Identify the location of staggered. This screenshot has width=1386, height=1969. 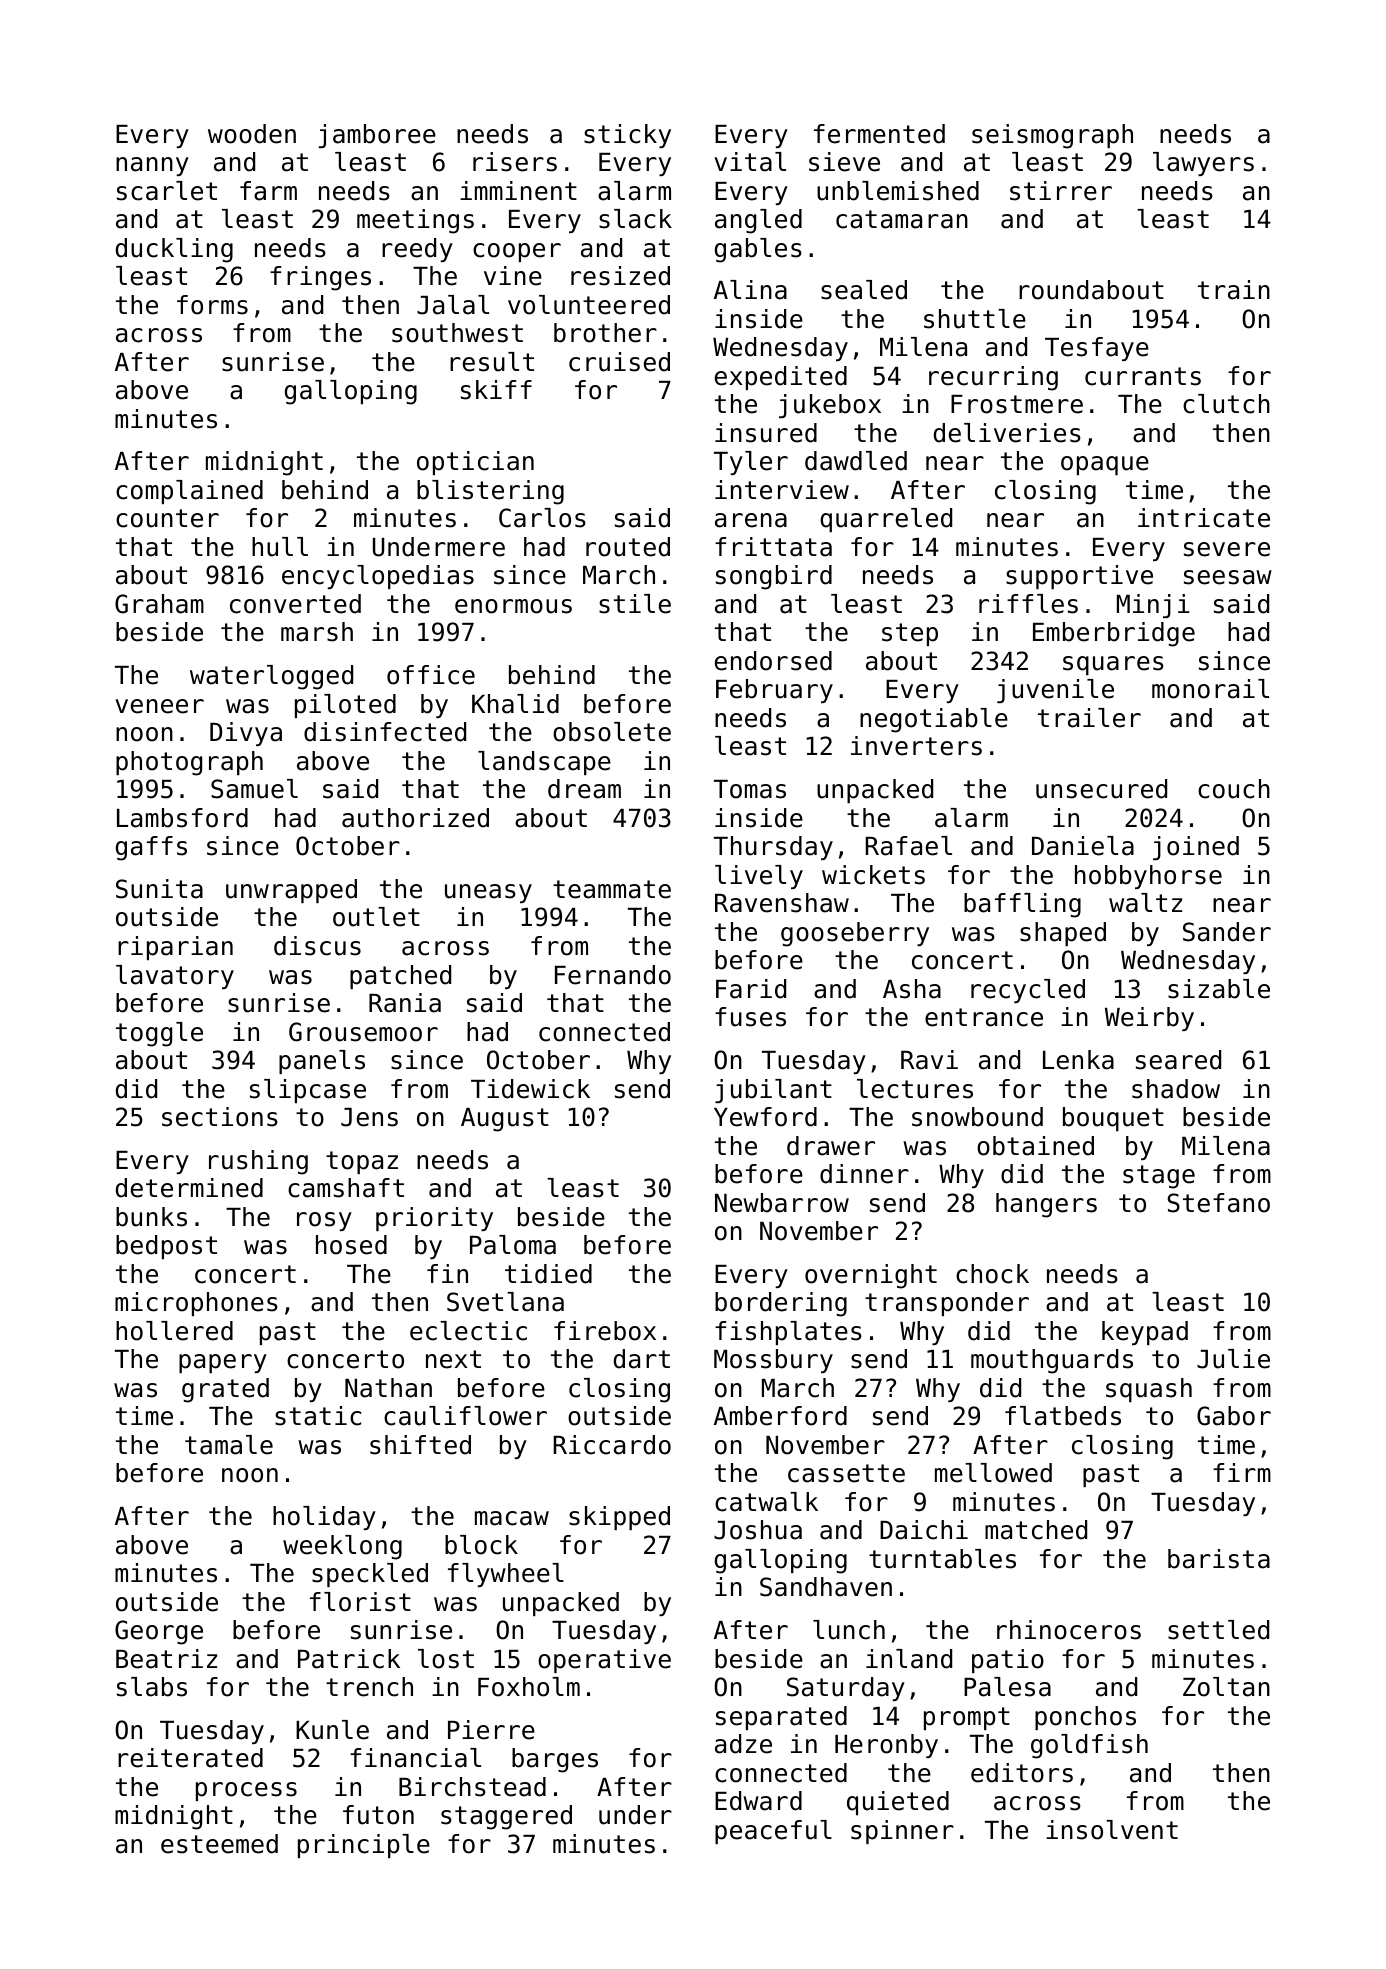
(506, 1817).
